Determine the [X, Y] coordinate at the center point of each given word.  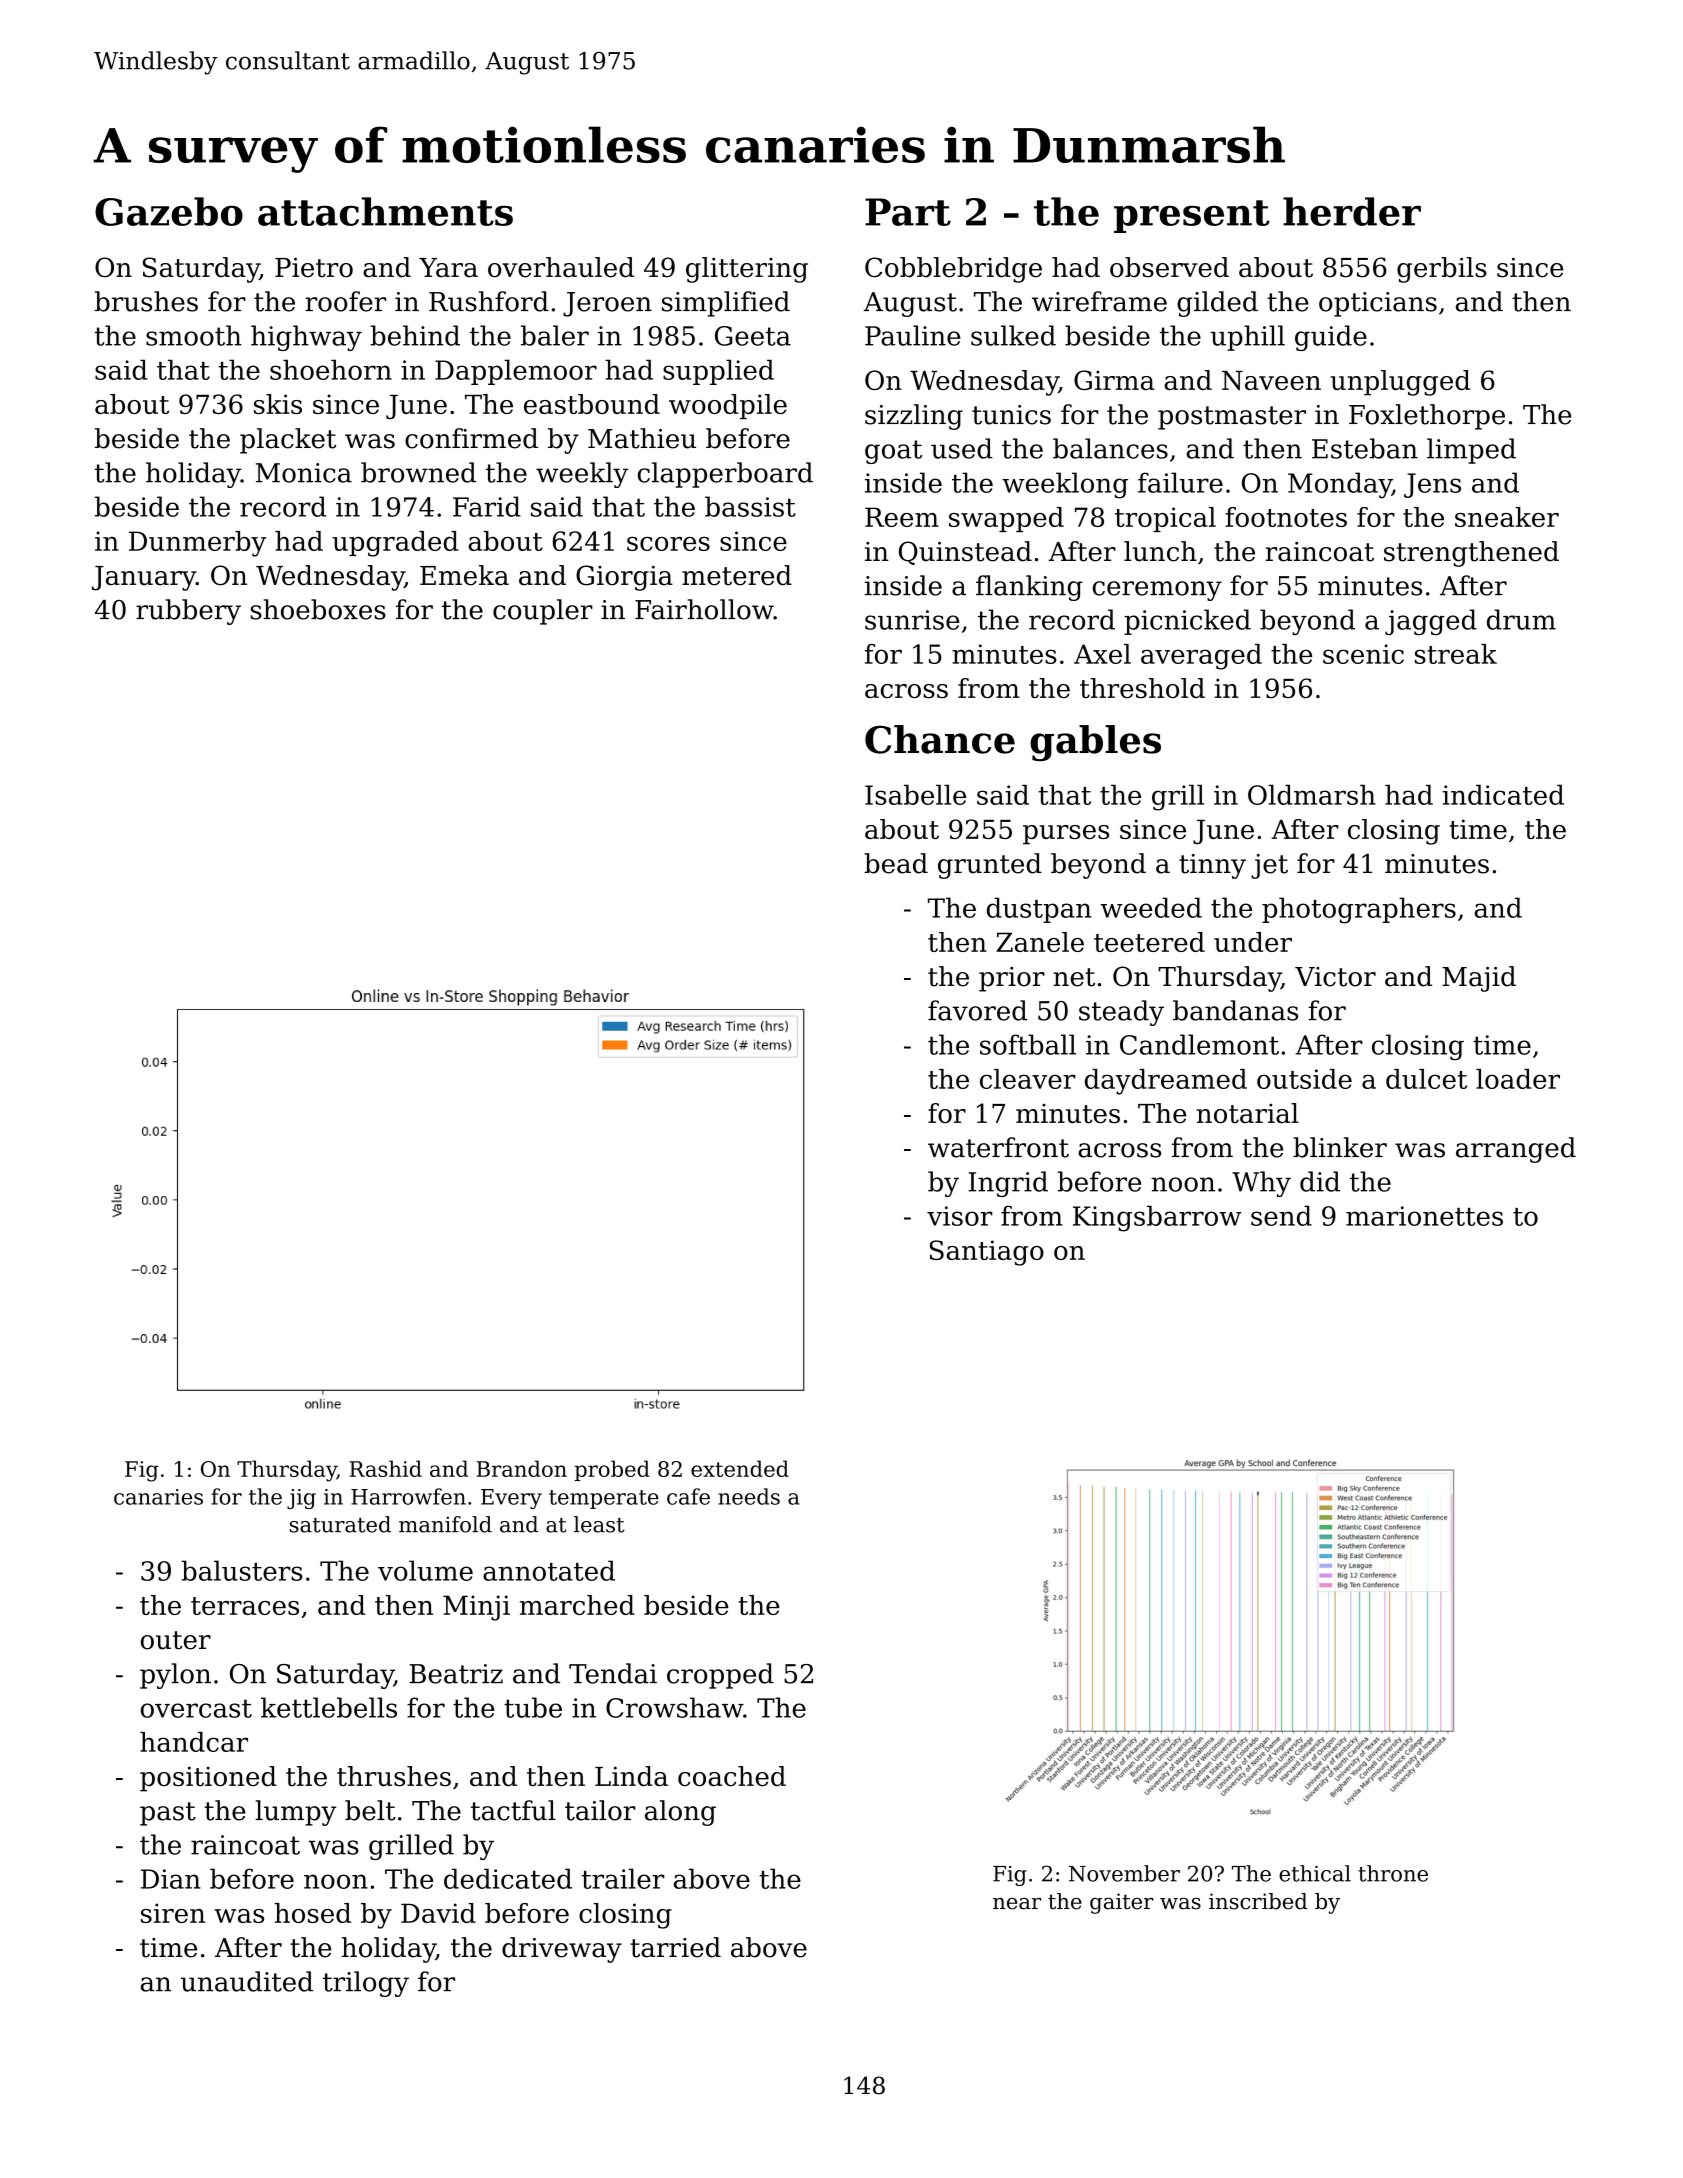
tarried [675, 1947]
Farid [487, 506]
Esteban [1365, 448]
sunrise [912, 620]
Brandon [522, 1468]
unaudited [247, 1981]
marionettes [1424, 1216]
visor [959, 1216]
